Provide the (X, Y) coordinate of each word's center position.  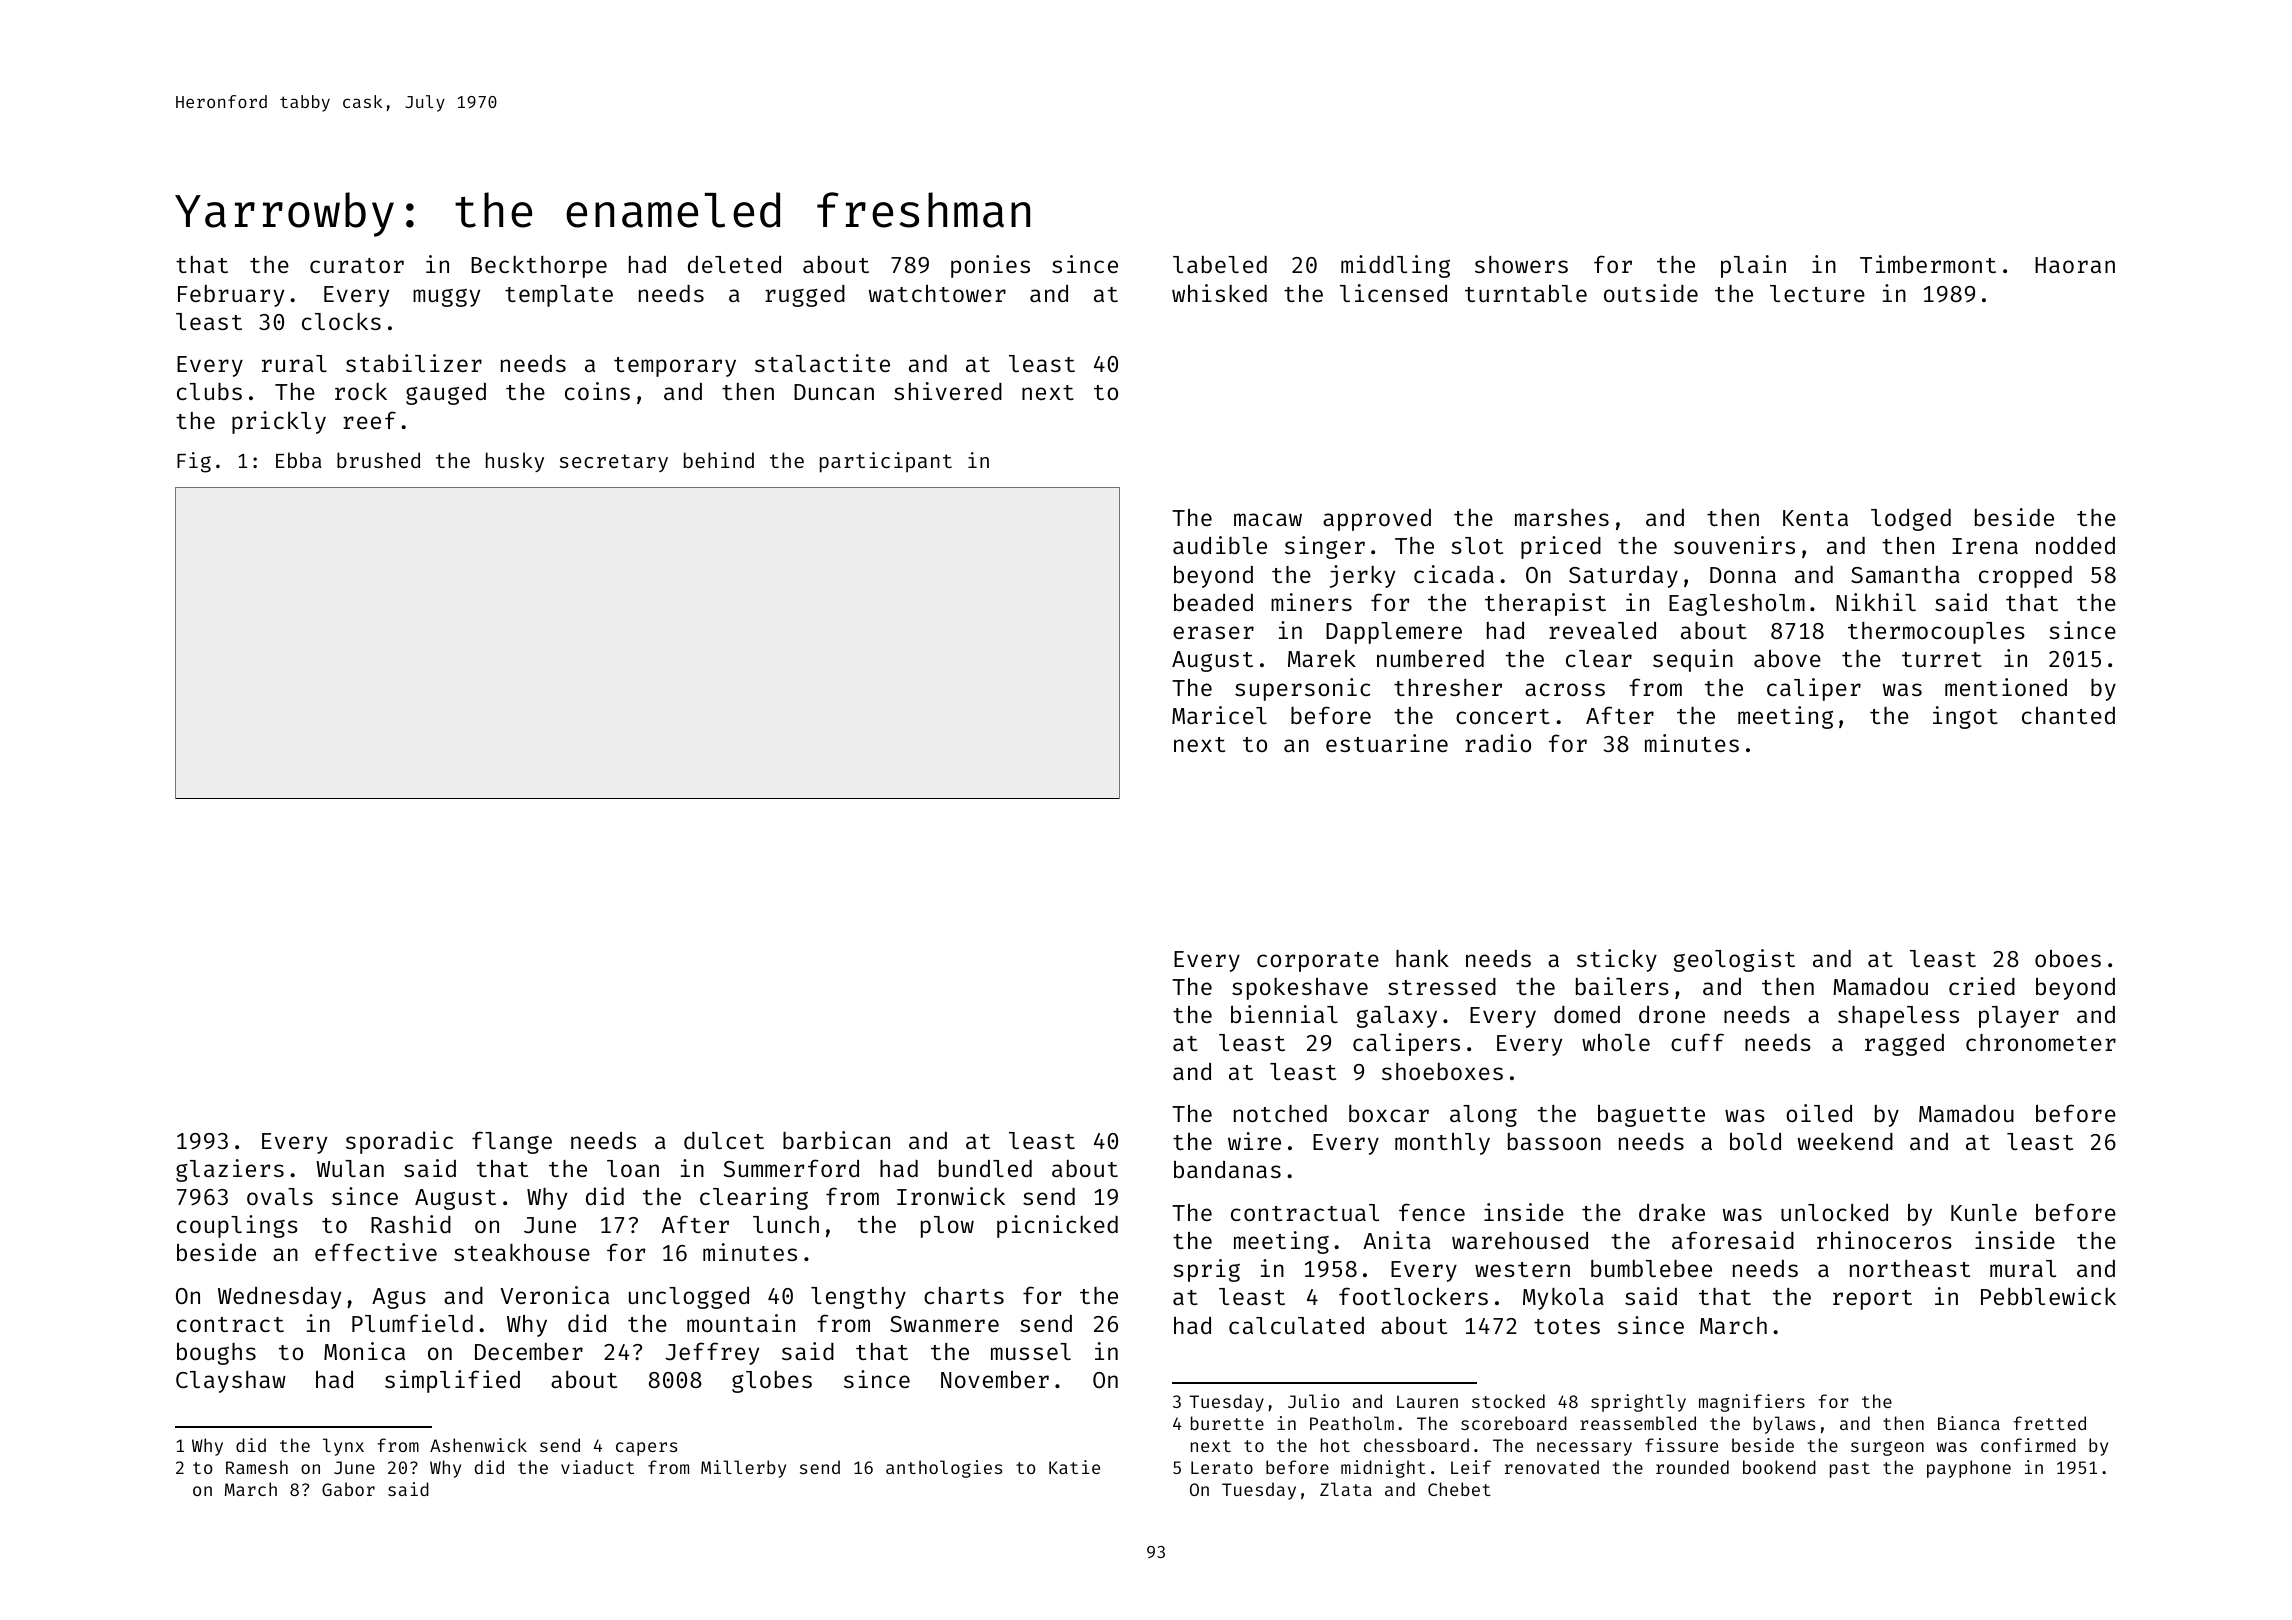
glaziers (230, 1170)
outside (1651, 293)
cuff (1697, 1042)
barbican (836, 1140)
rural (294, 363)
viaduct (597, 1467)
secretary (614, 463)
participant (886, 462)
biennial (1284, 1014)
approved (1377, 519)
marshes (1562, 517)
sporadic (399, 1142)
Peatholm (1352, 1423)
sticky (1617, 960)
